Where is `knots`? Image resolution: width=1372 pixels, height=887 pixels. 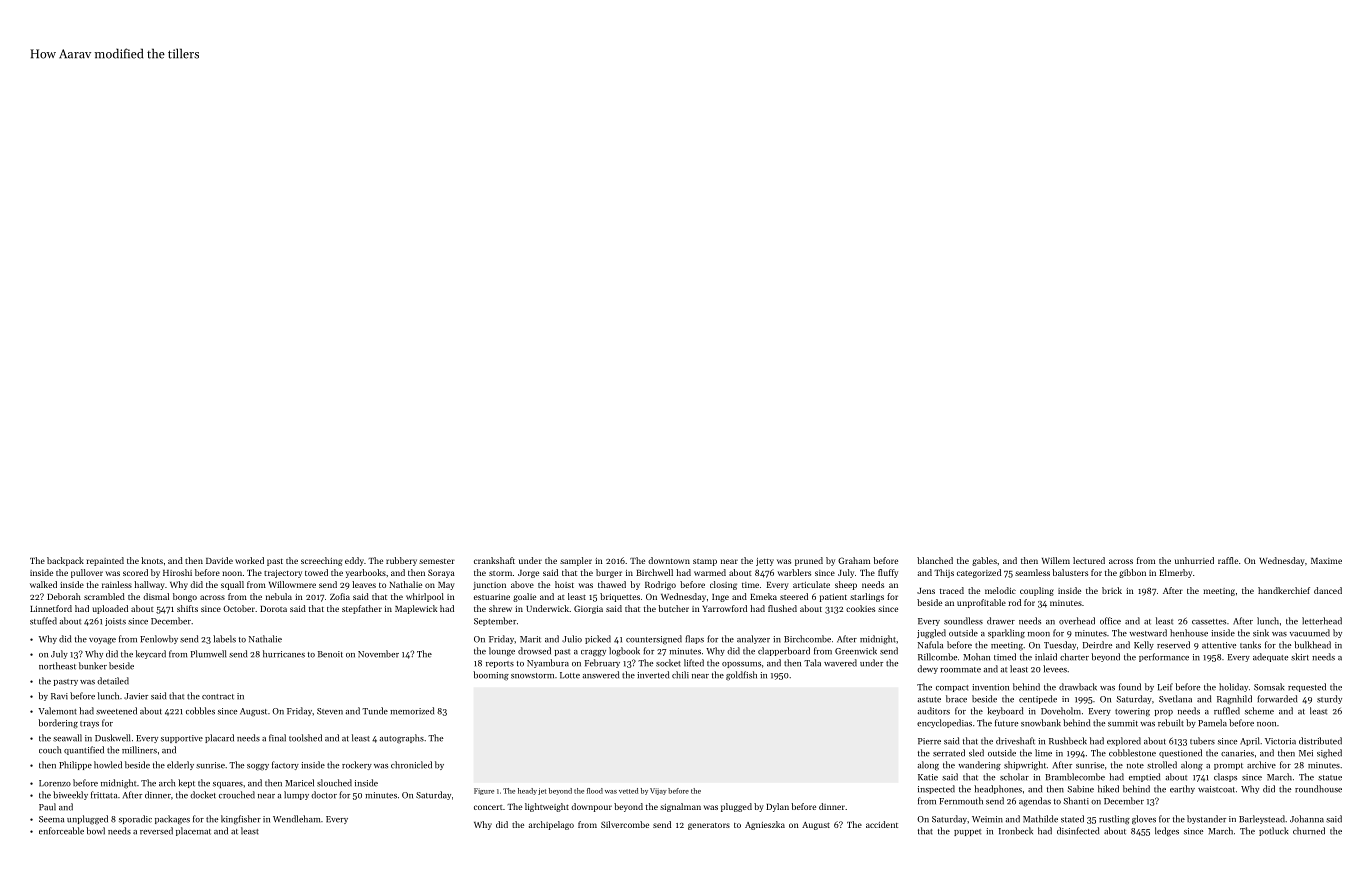 knots is located at coordinates (152, 560).
